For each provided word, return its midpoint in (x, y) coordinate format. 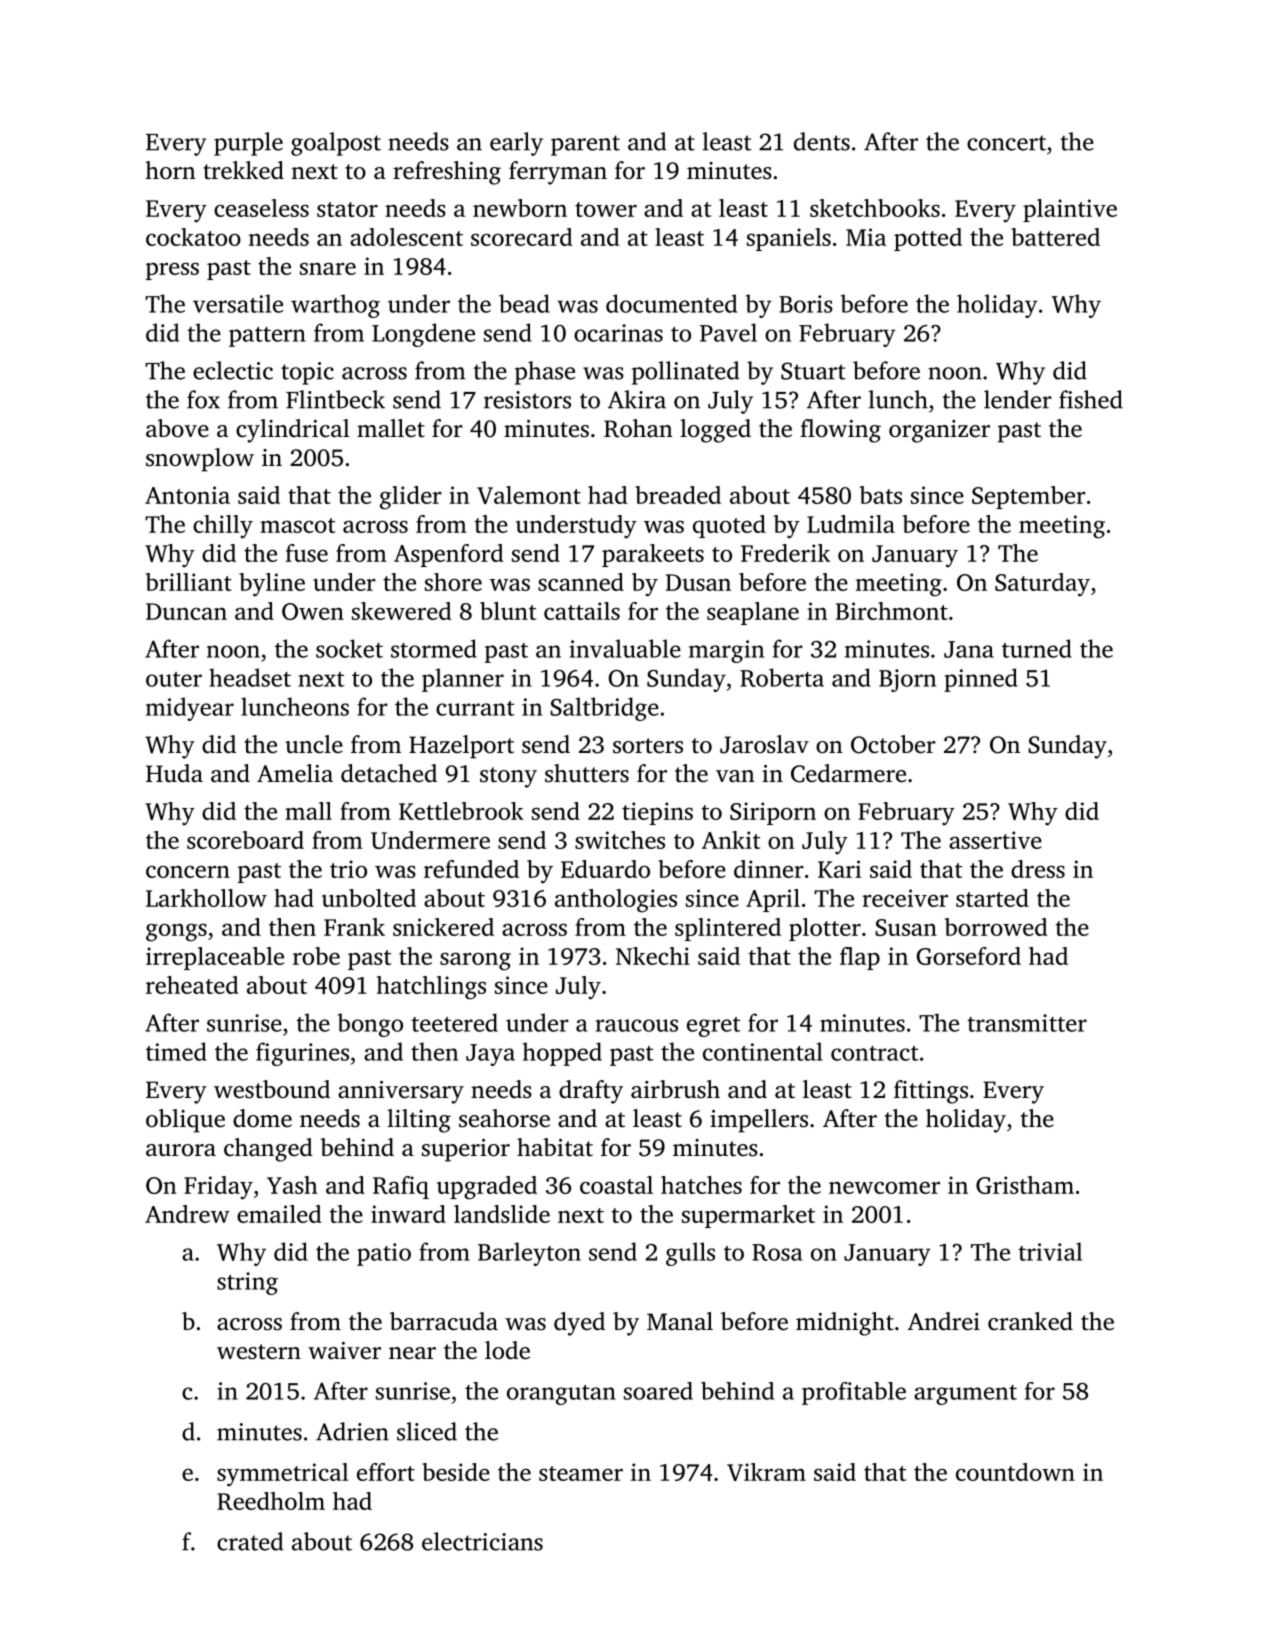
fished (1091, 399)
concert (1006, 143)
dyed (579, 1324)
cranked (1030, 1321)
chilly (223, 527)
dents (822, 141)
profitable (854, 1393)
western (259, 1352)
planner (463, 680)
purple (248, 144)
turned (1037, 648)
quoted (729, 526)
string (247, 1283)
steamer (581, 1473)
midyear (190, 709)
